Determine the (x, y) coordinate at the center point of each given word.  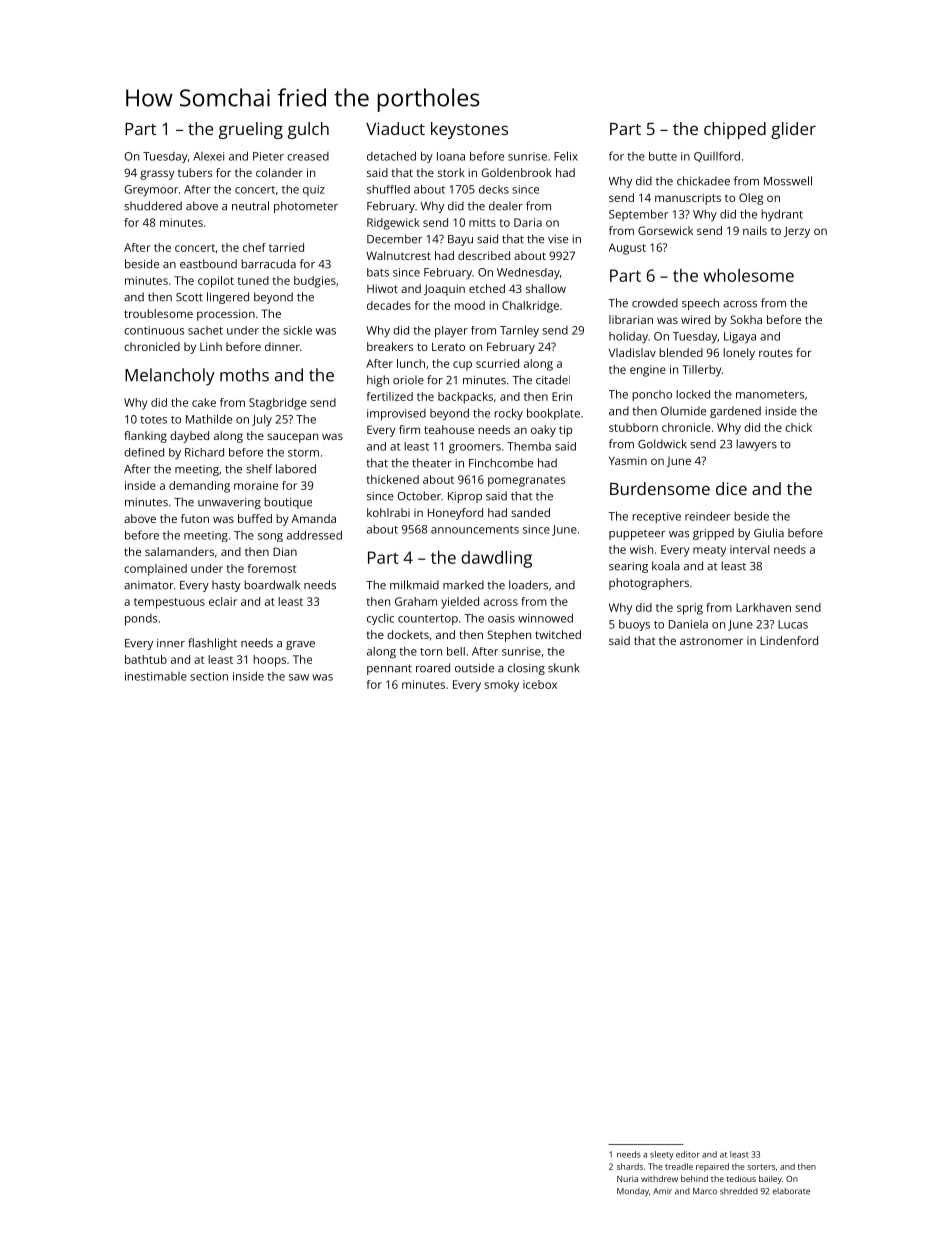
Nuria (627, 1179)
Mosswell (788, 181)
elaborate (791, 1191)
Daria (528, 222)
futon (195, 518)
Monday (633, 1192)
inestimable (156, 676)
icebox (540, 684)
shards (630, 1166)
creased (308, 156)
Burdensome (660, 488)
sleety (662, 1155)
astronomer (711, 641)
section (209, 676)
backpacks (465, 398)
